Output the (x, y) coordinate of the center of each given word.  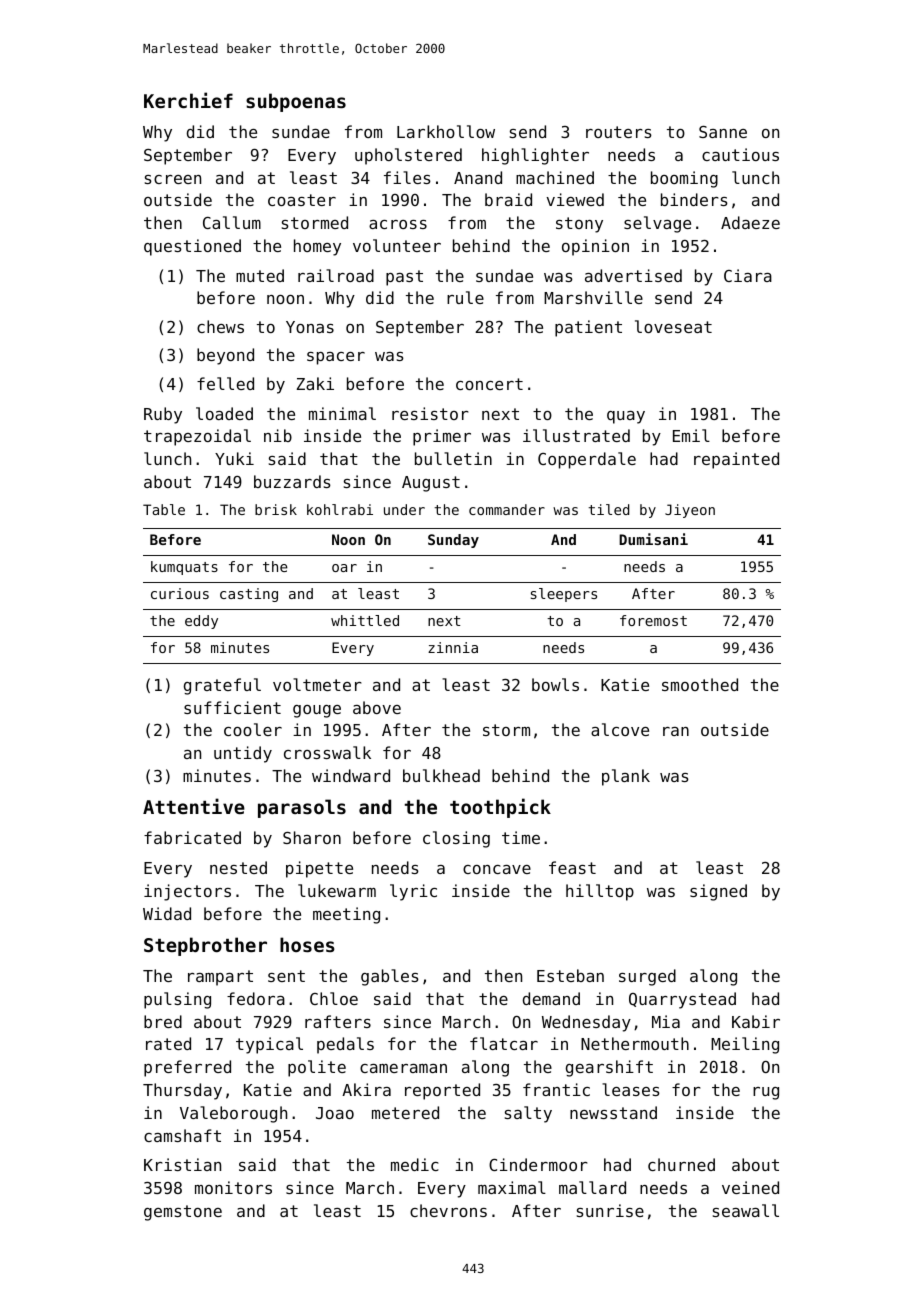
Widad (167, 913)
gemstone (183, 1213)
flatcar (504, 1043)
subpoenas (296, 102)
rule (465, 297)
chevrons (448, 1210)
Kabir (756, 1021)
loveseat (673, 326)
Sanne (723, 132)
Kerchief (188, 100)
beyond (225, 356)
